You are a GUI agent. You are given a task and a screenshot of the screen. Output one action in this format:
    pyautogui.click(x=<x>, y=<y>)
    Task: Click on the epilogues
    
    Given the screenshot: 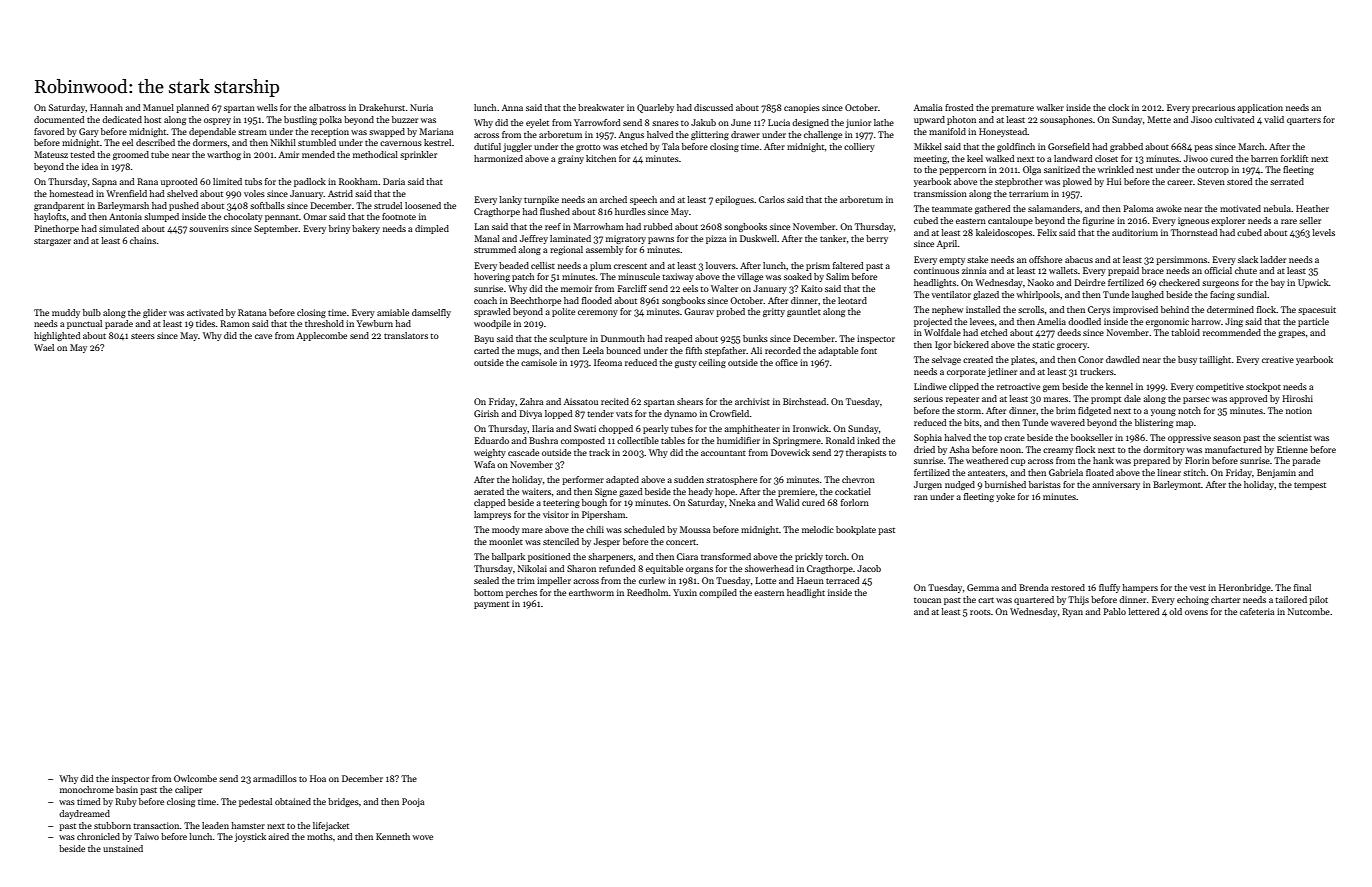 What is the action you would take?
    pyautogui.click(x=734, y=200)
